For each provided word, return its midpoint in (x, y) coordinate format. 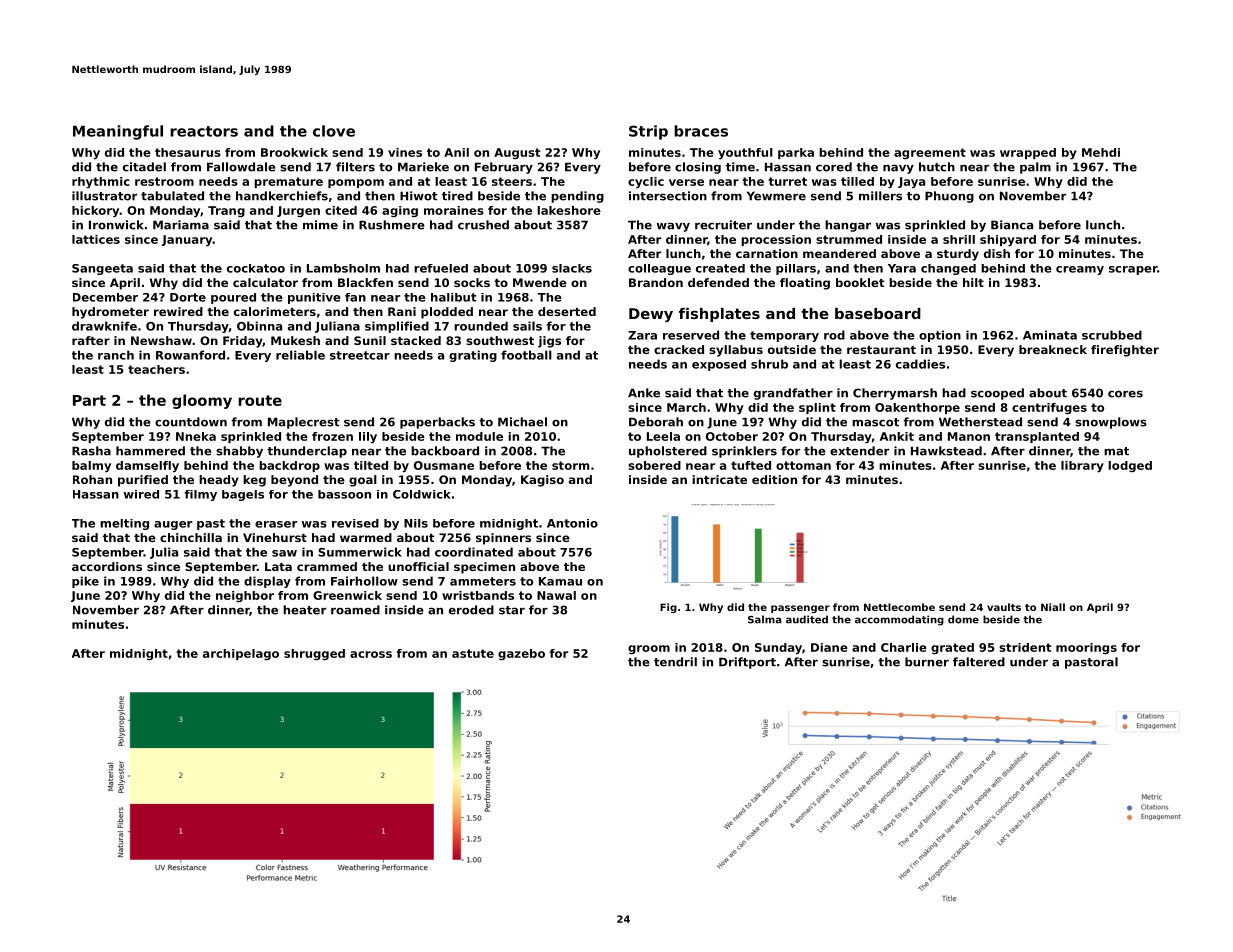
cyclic (646, 182)
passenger (800, 609)
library (1082, 467)
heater (304, 610)
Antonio (572, 523)
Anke (644, 393)
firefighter (1125, 351)
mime (320, 225)
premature (288, 182)
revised (355, 523)
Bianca (1012, 225)
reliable (300, 355)
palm (1035, 168)
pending (577, 197)
